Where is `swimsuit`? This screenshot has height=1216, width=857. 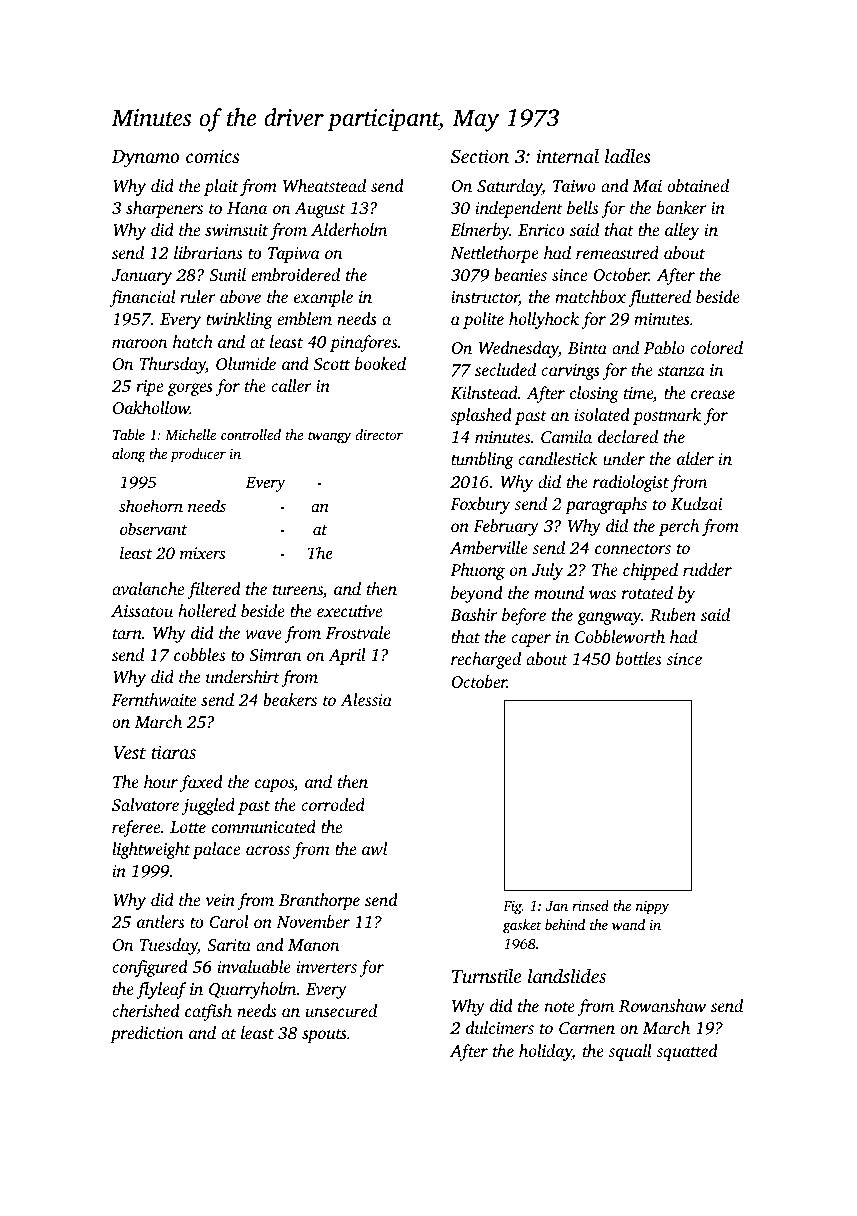 swimsuit is located at coordinates (236, 230).
